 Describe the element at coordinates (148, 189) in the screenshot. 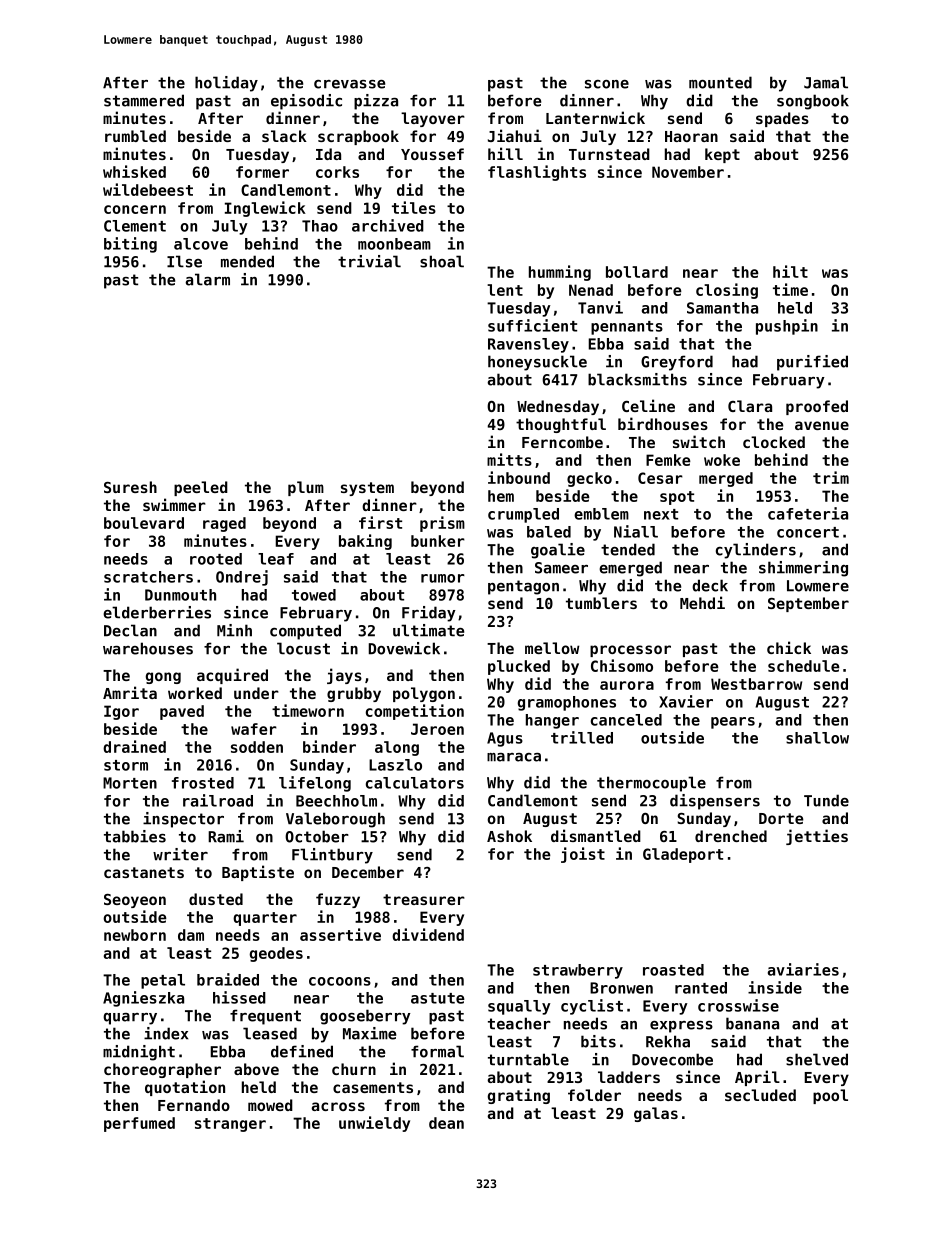

I see `wildebeest` at that location.
